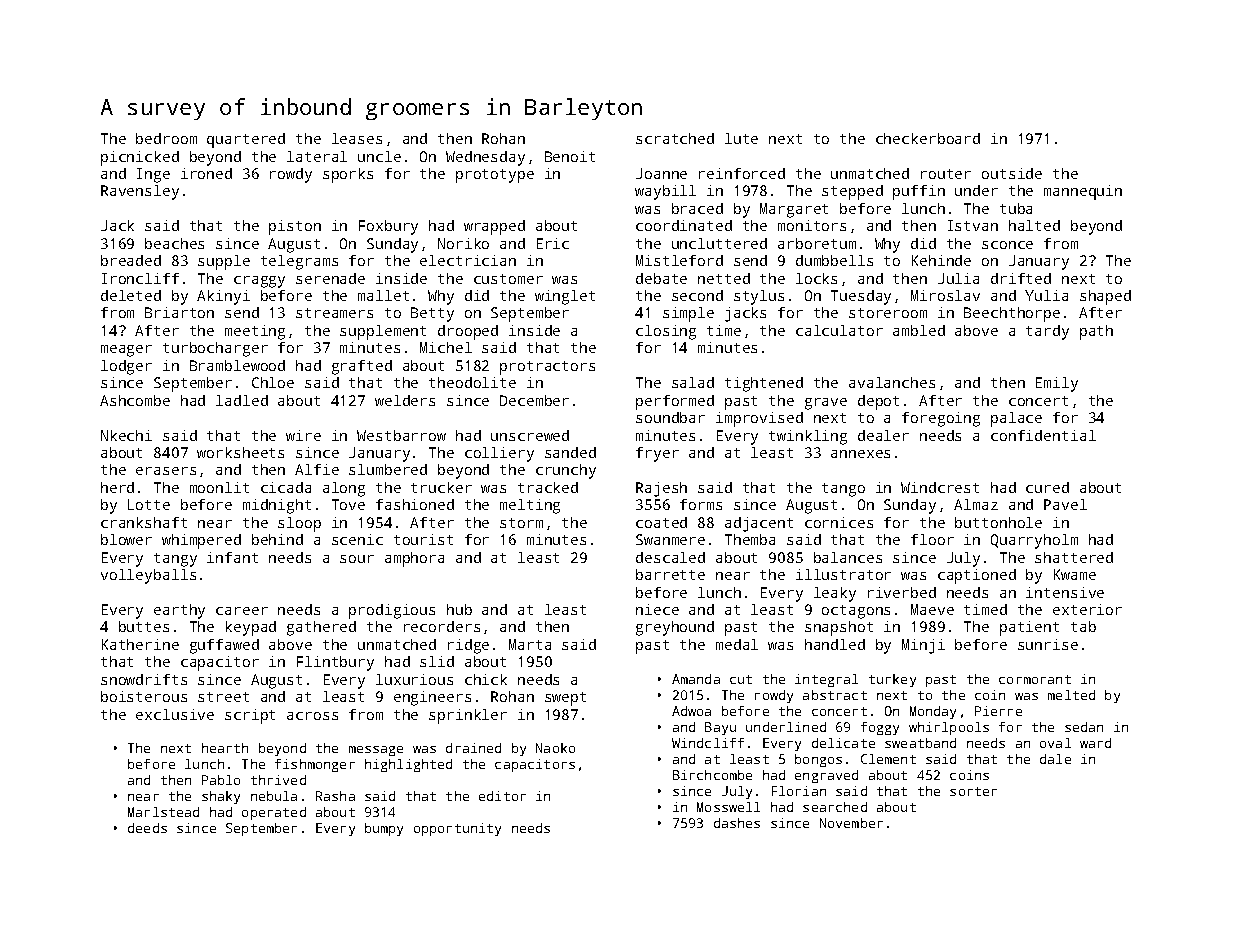 The width and height of the screenshot is (1233, 952). What do you see at coordinates (147, 828) in the screenshot?
I see `deeds` at bounding box center [147, 828].
